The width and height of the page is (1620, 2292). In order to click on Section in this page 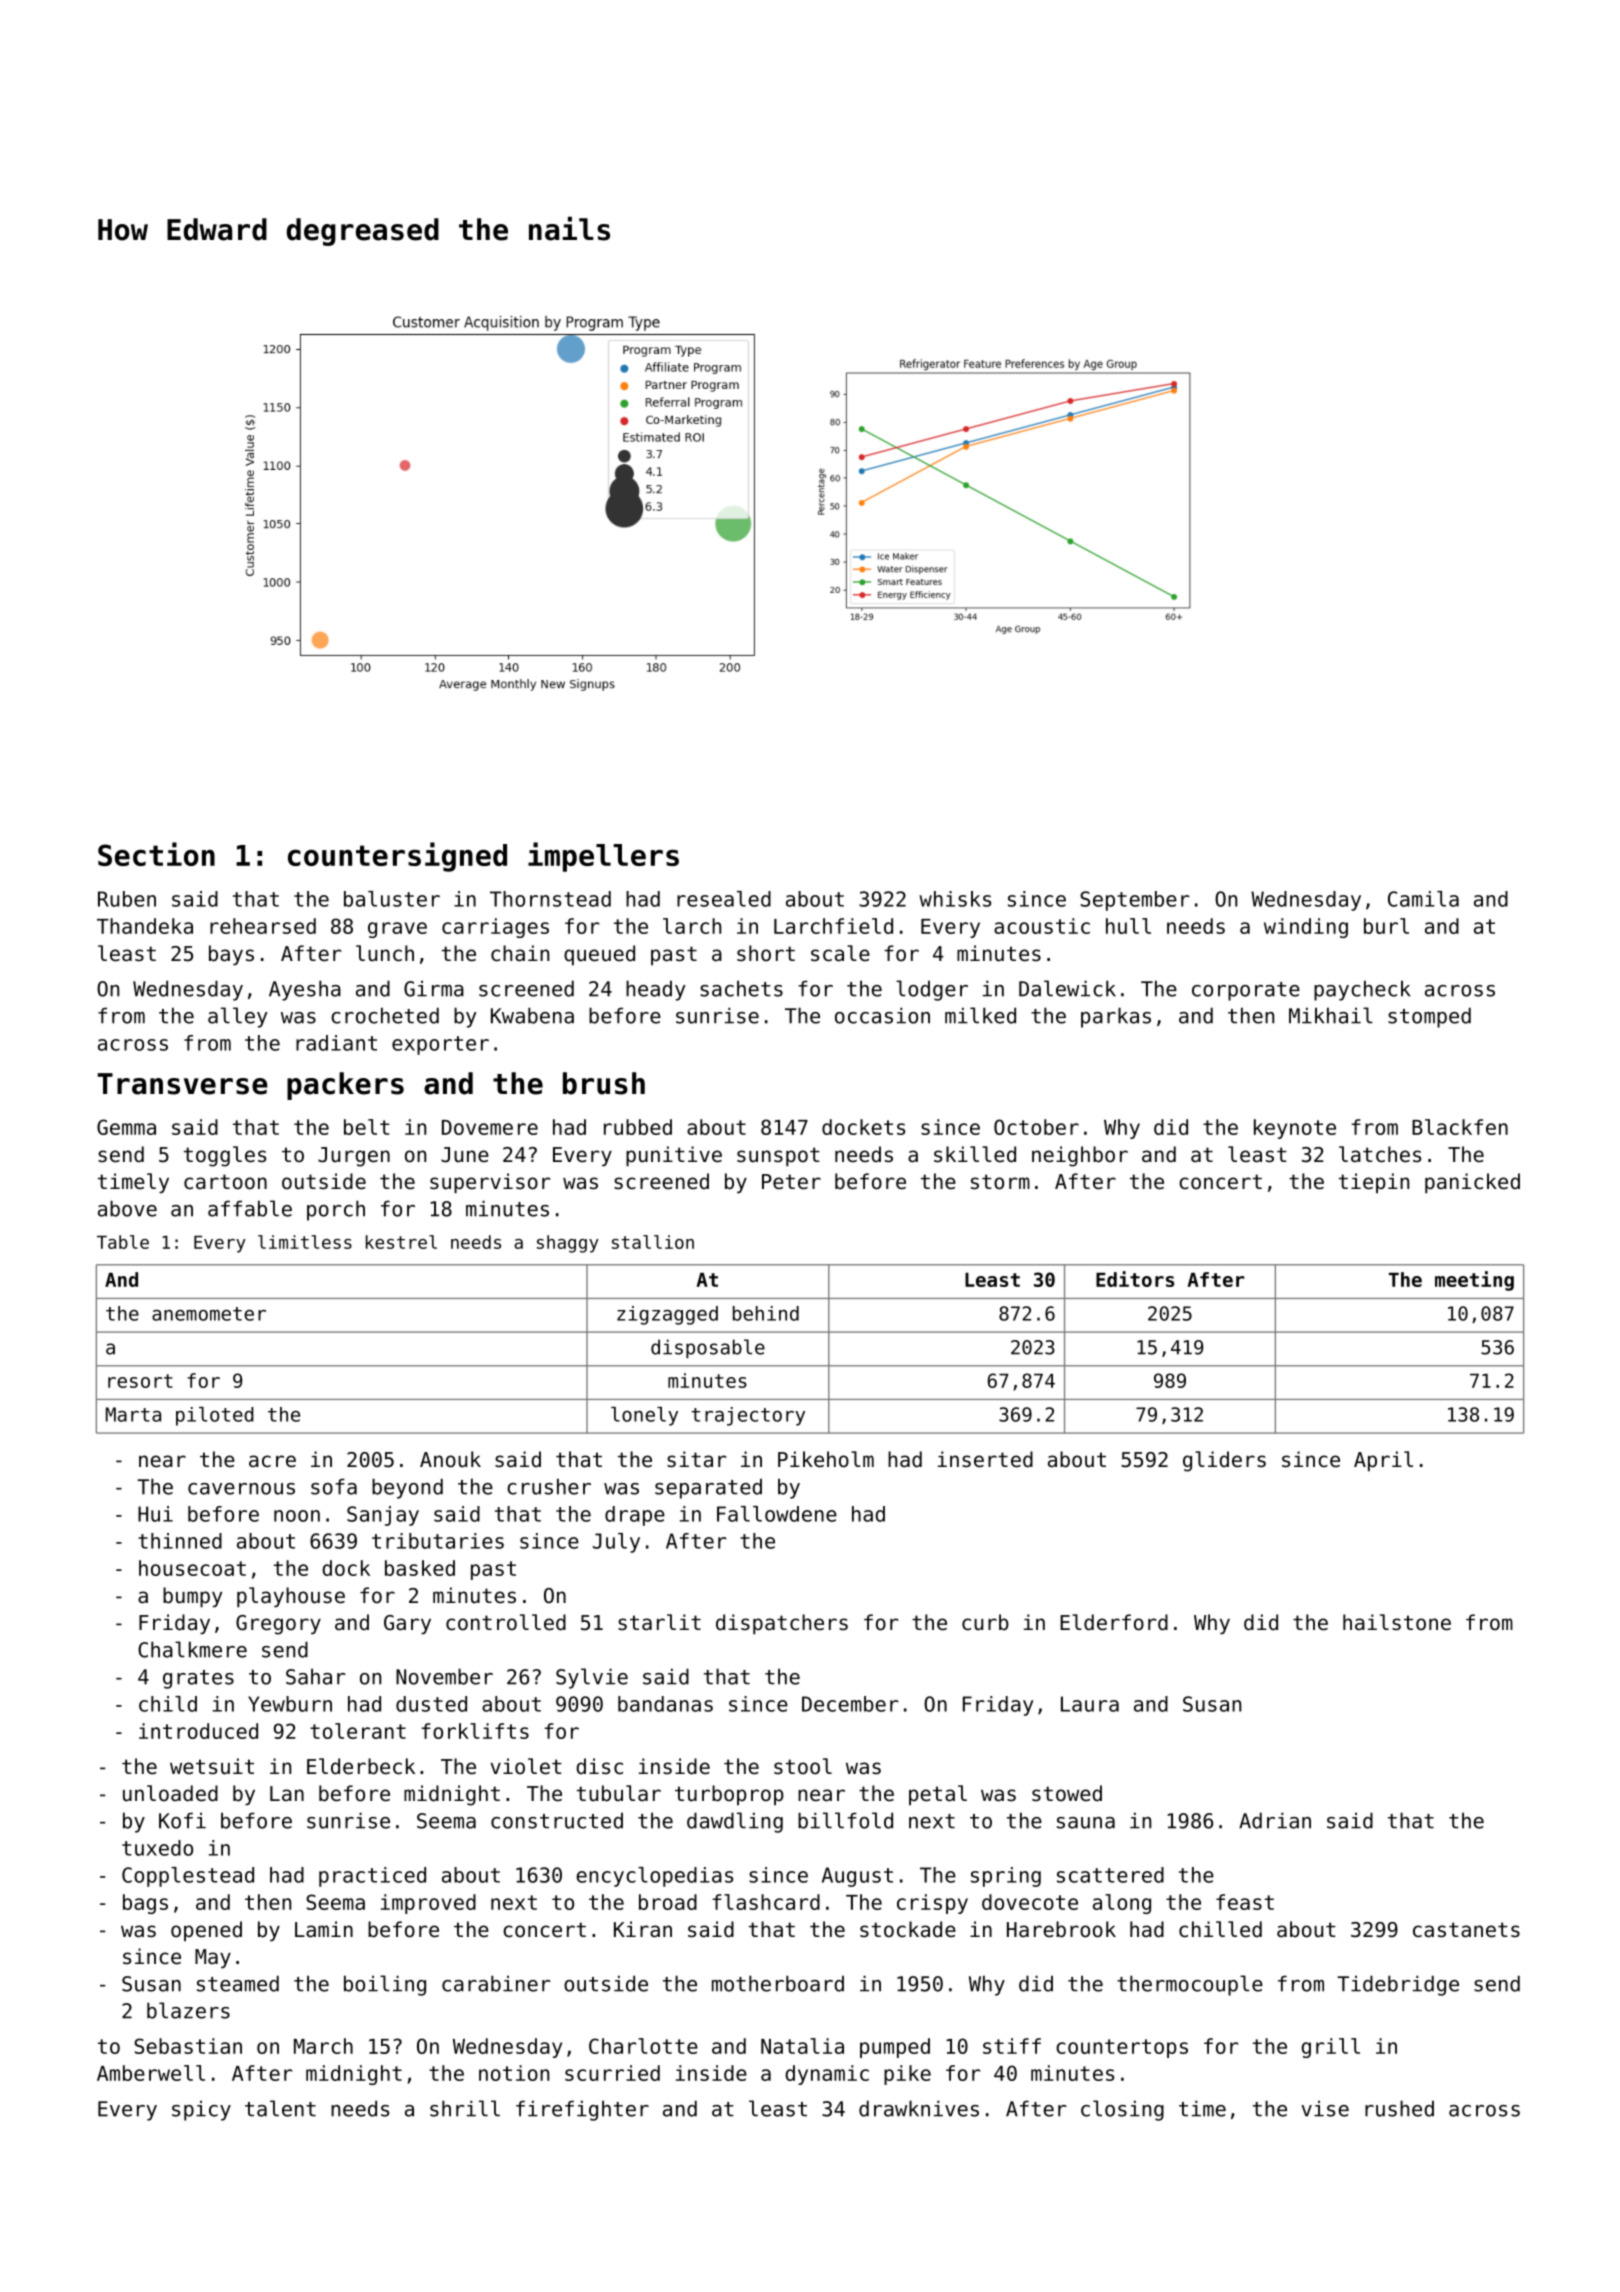, I will do `click(156, 854)`.
